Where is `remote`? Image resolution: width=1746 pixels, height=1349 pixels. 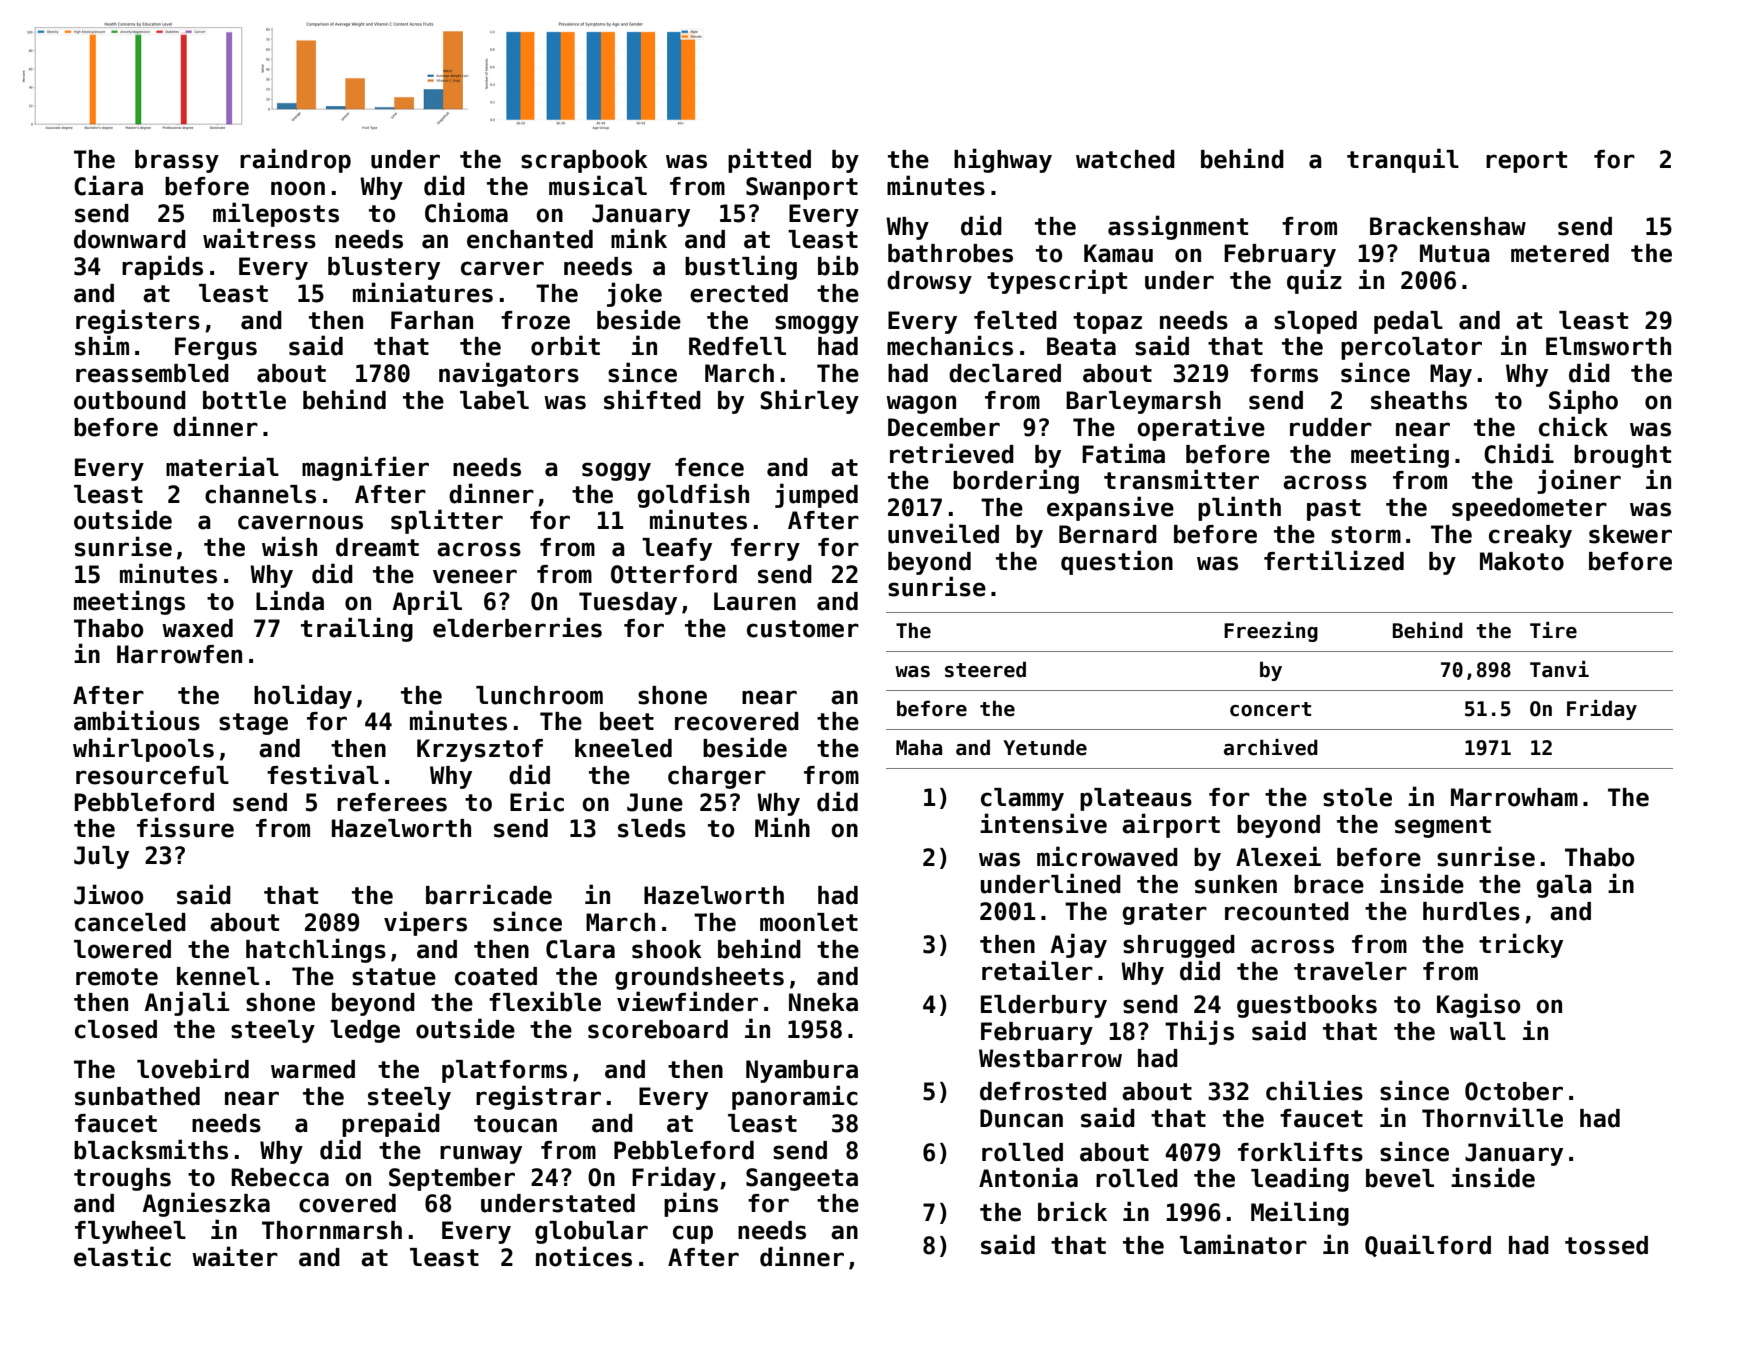 remote is located at coordinates (117, 977).
